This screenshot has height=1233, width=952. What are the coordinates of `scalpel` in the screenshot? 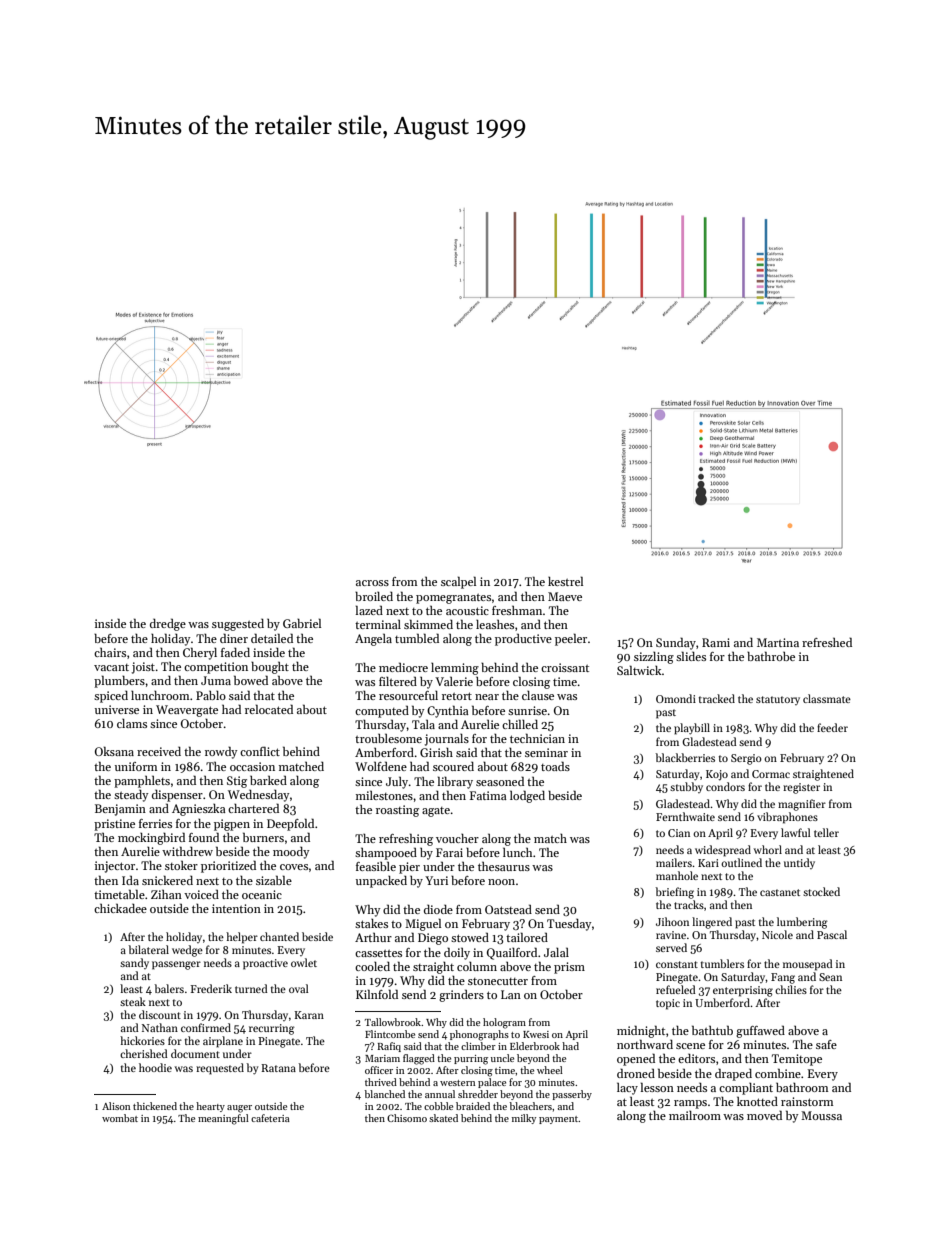 It's located at (458, 582).
